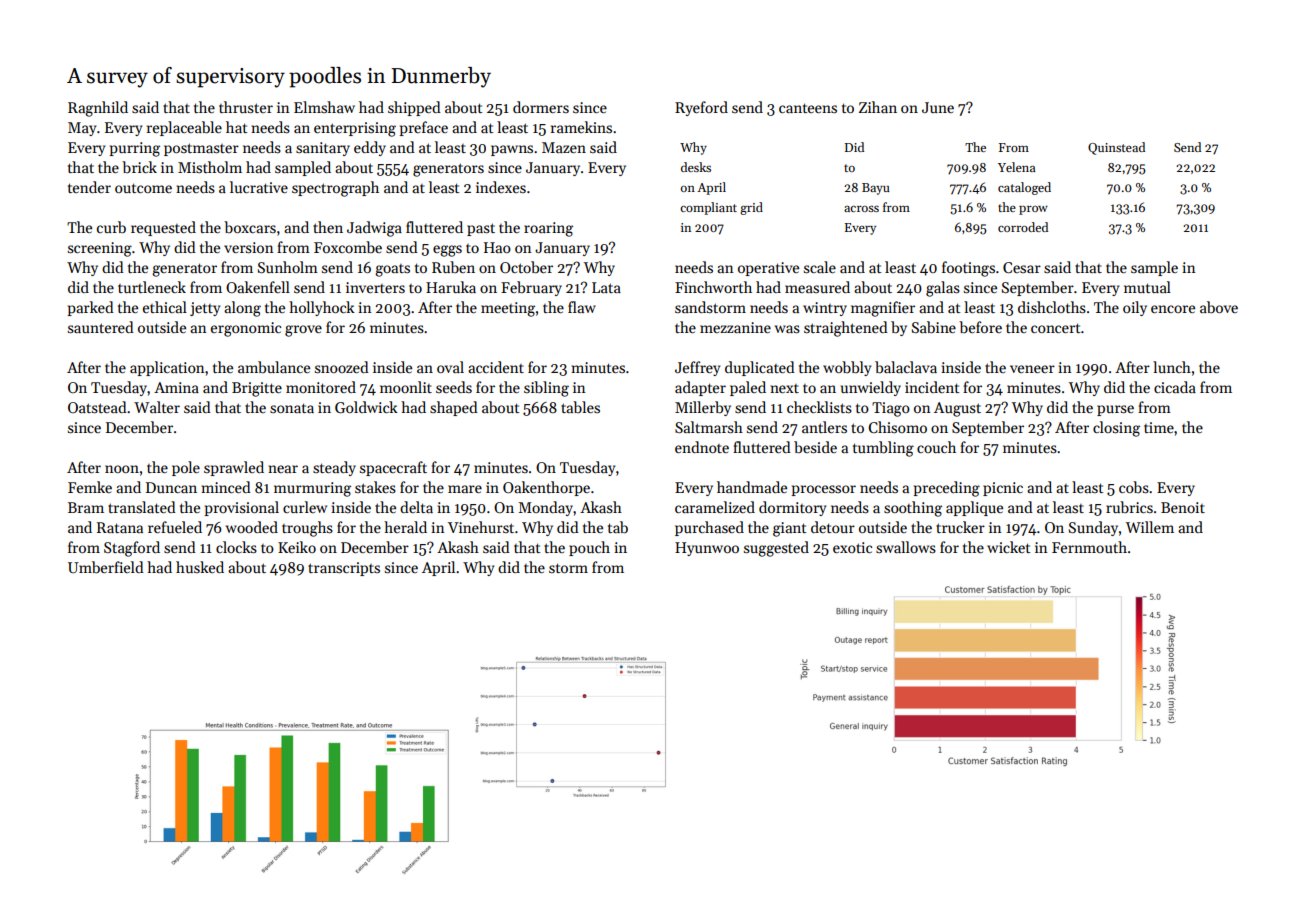 The width and height of the page is (1308, 924). I want to click on husked, so click(200, 567).
